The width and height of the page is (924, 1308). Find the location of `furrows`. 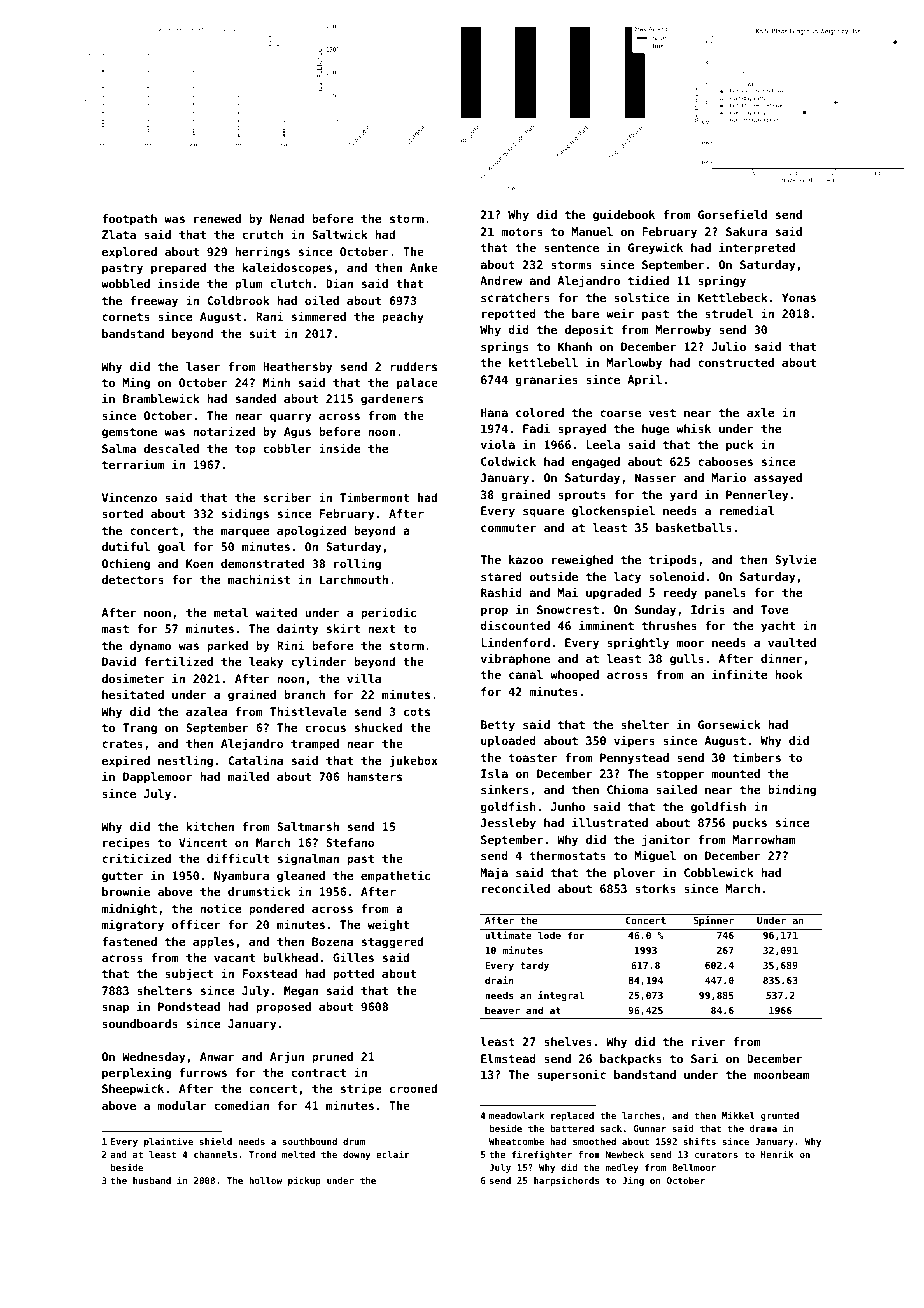

furrows is located at coordinates (203, 1072).
